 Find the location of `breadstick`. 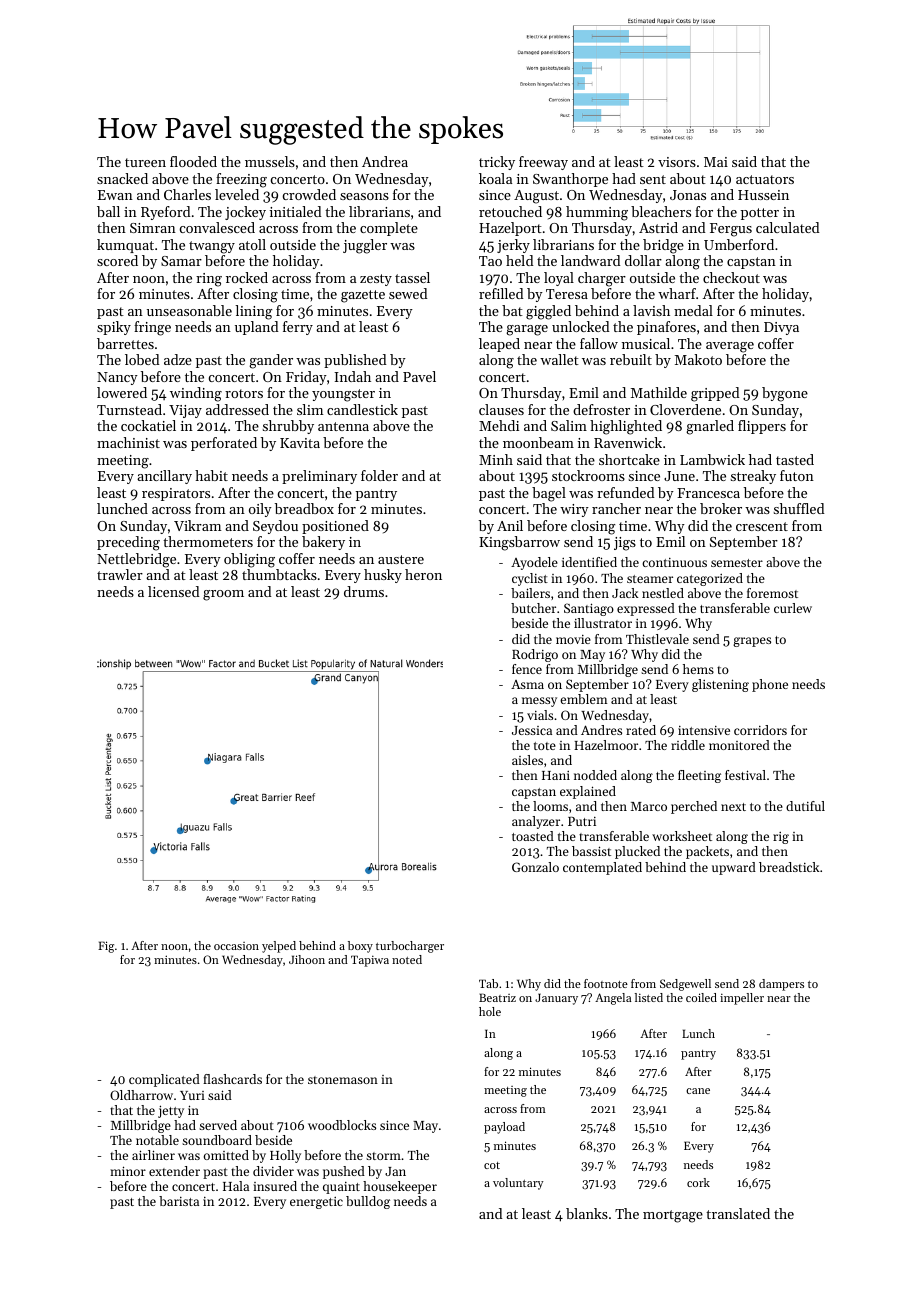

breadstick is located at coordinates (789, 867).
